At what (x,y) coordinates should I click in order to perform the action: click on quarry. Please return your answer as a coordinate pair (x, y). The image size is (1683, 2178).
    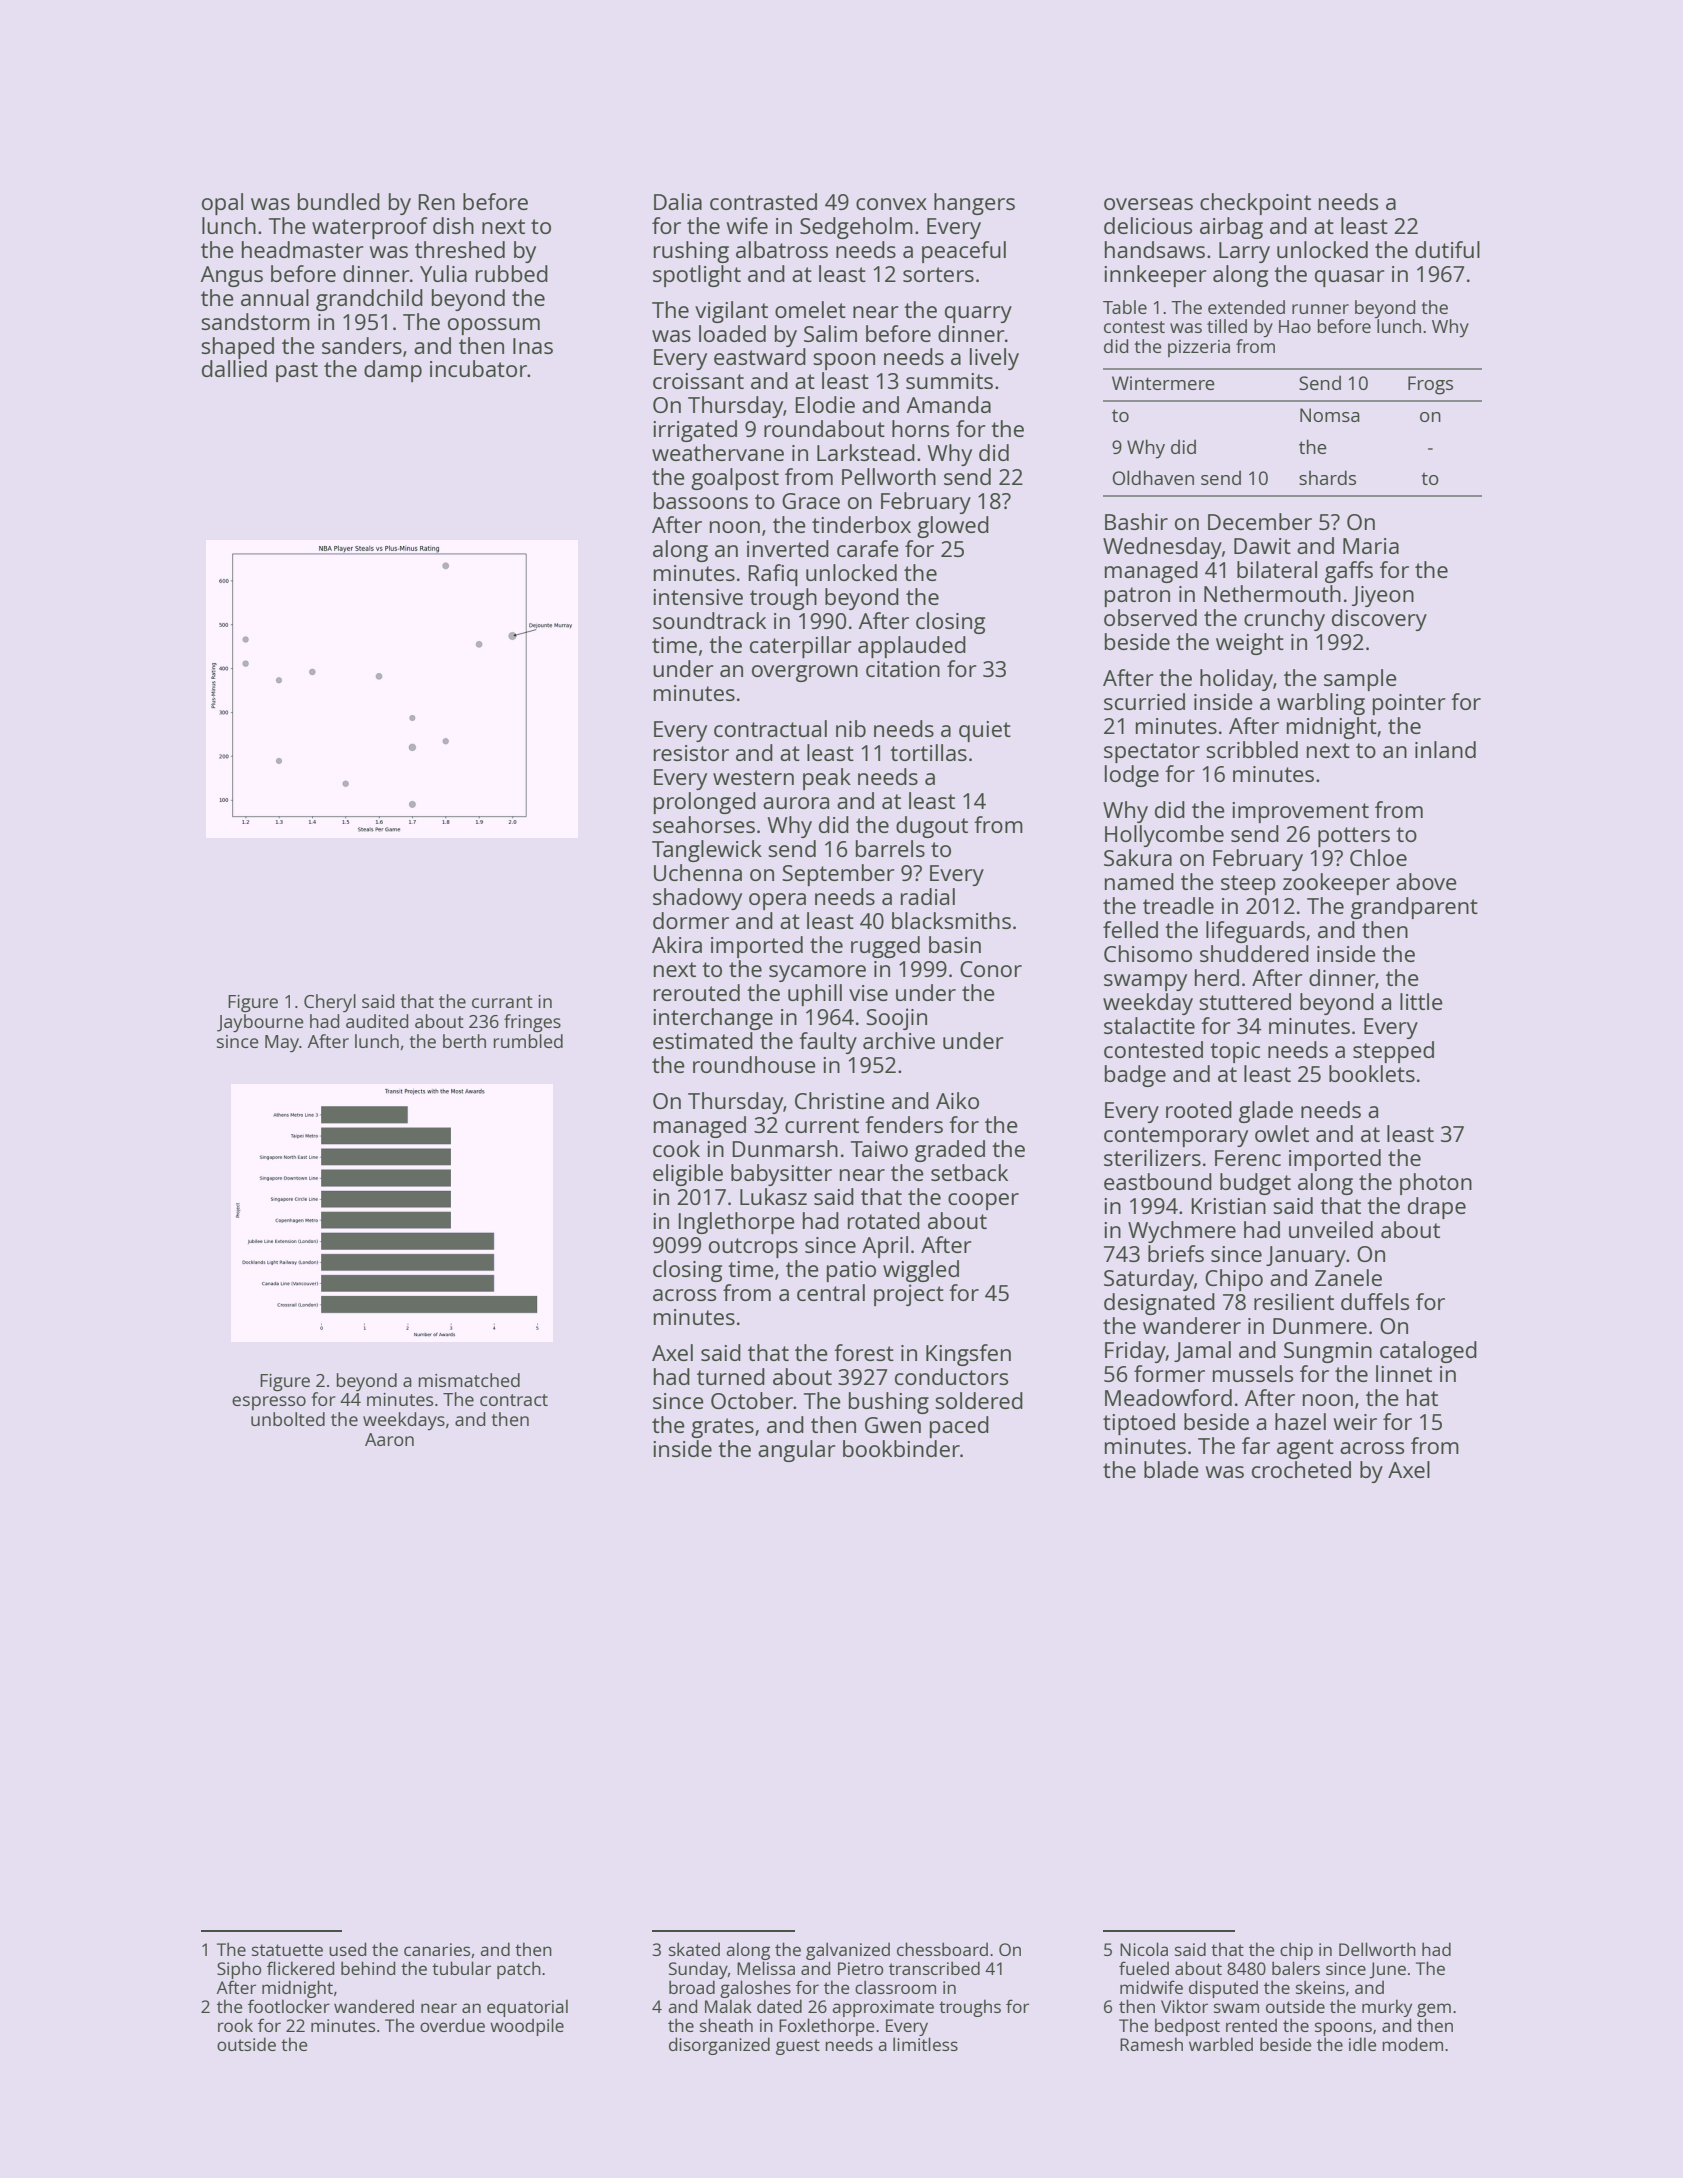
    Looking at the image, I should click on (978, 314).
